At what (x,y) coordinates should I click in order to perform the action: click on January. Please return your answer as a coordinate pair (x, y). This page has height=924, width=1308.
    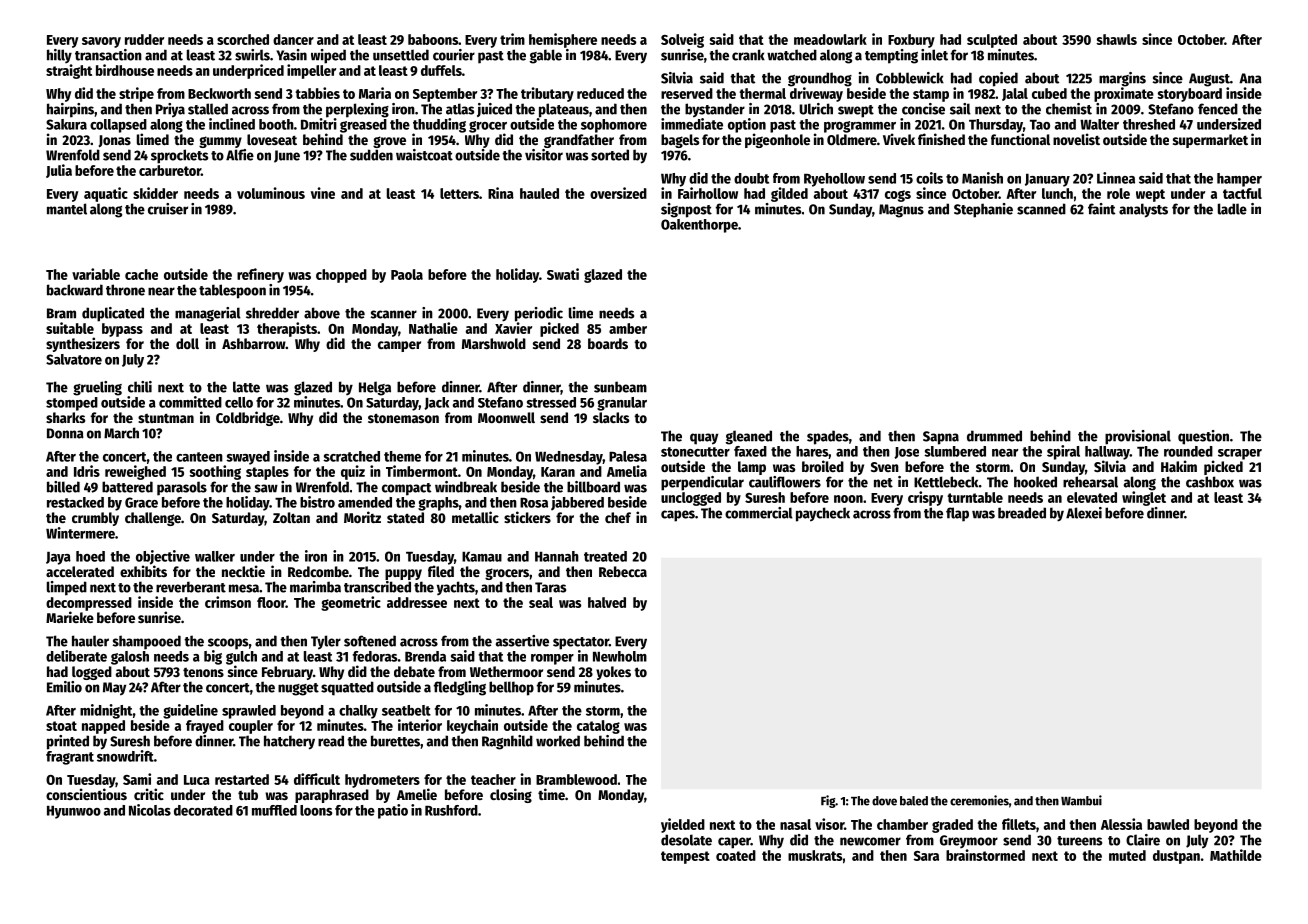
    Looking at the image, I should click on (1047, 180).
